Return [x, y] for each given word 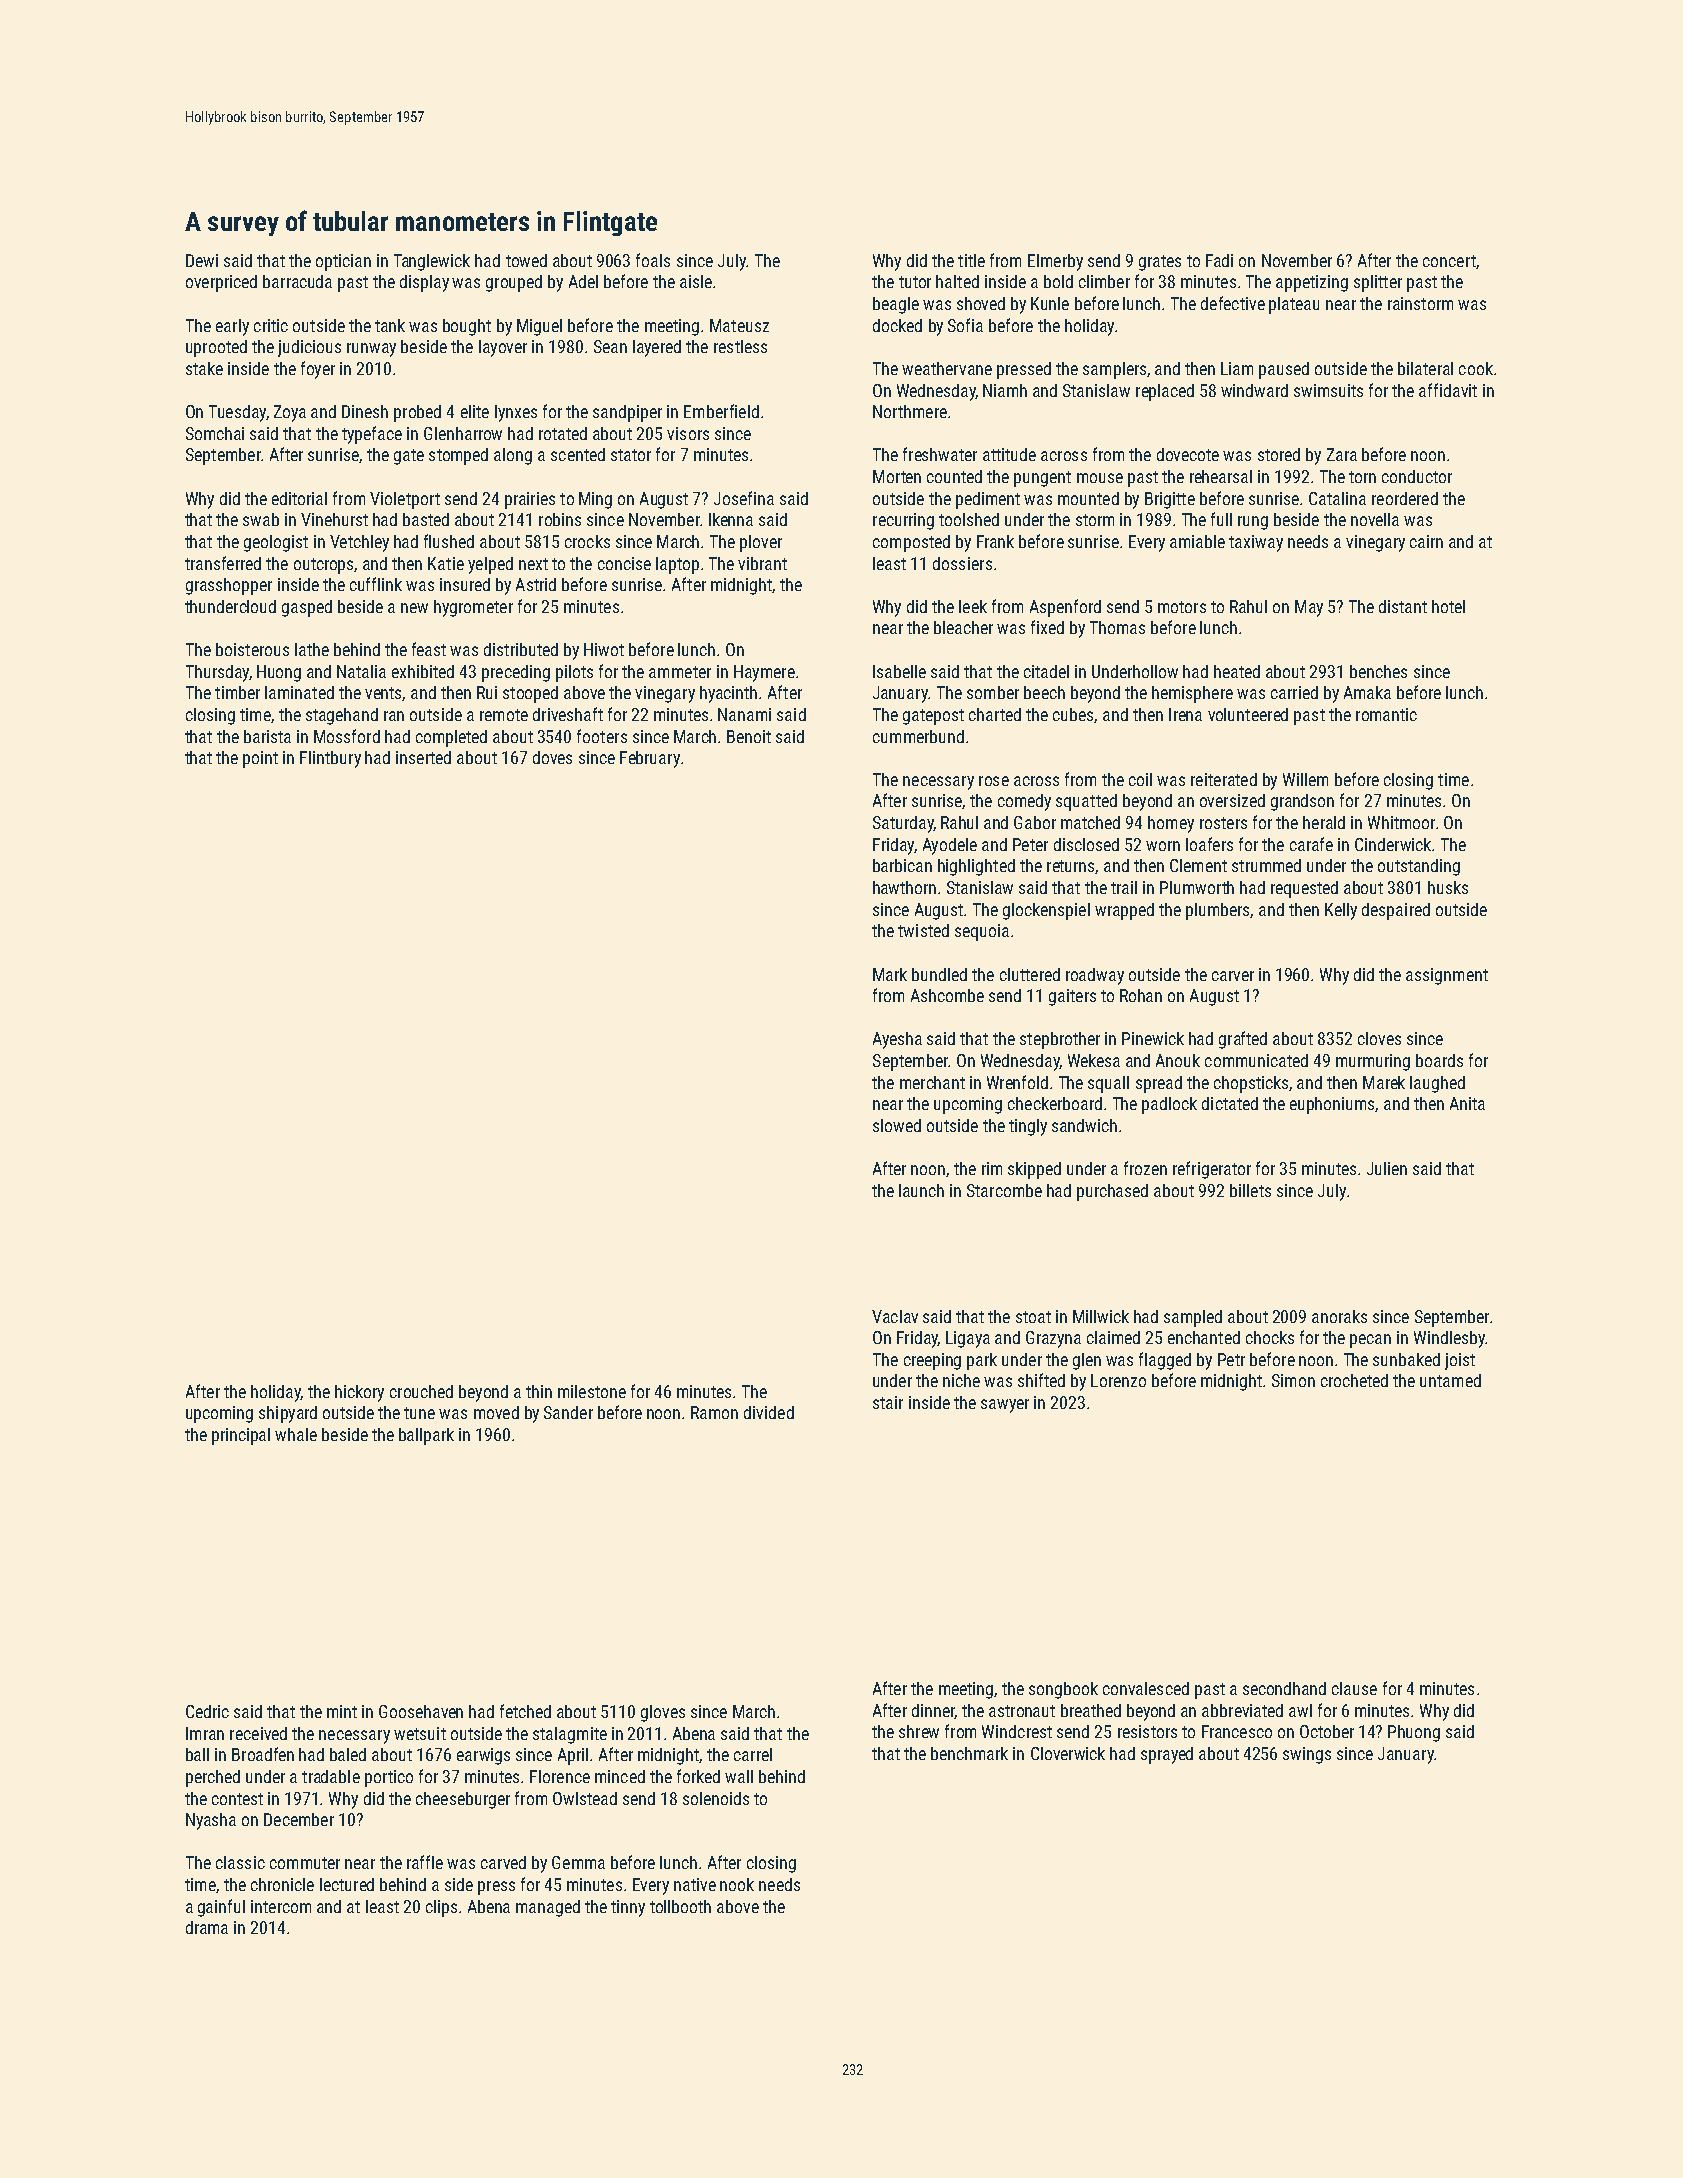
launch [921, 1190]
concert [1449, 261]
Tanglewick [432, 262]
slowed [897, 1125]
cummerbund [918, 736]
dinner [933, 1711]
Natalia [361, 671]
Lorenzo [1118, 1380]
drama [207, 1927]
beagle [896, 305]
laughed [1437, 1084]
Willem [1305, 779]
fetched [525, 1711]
